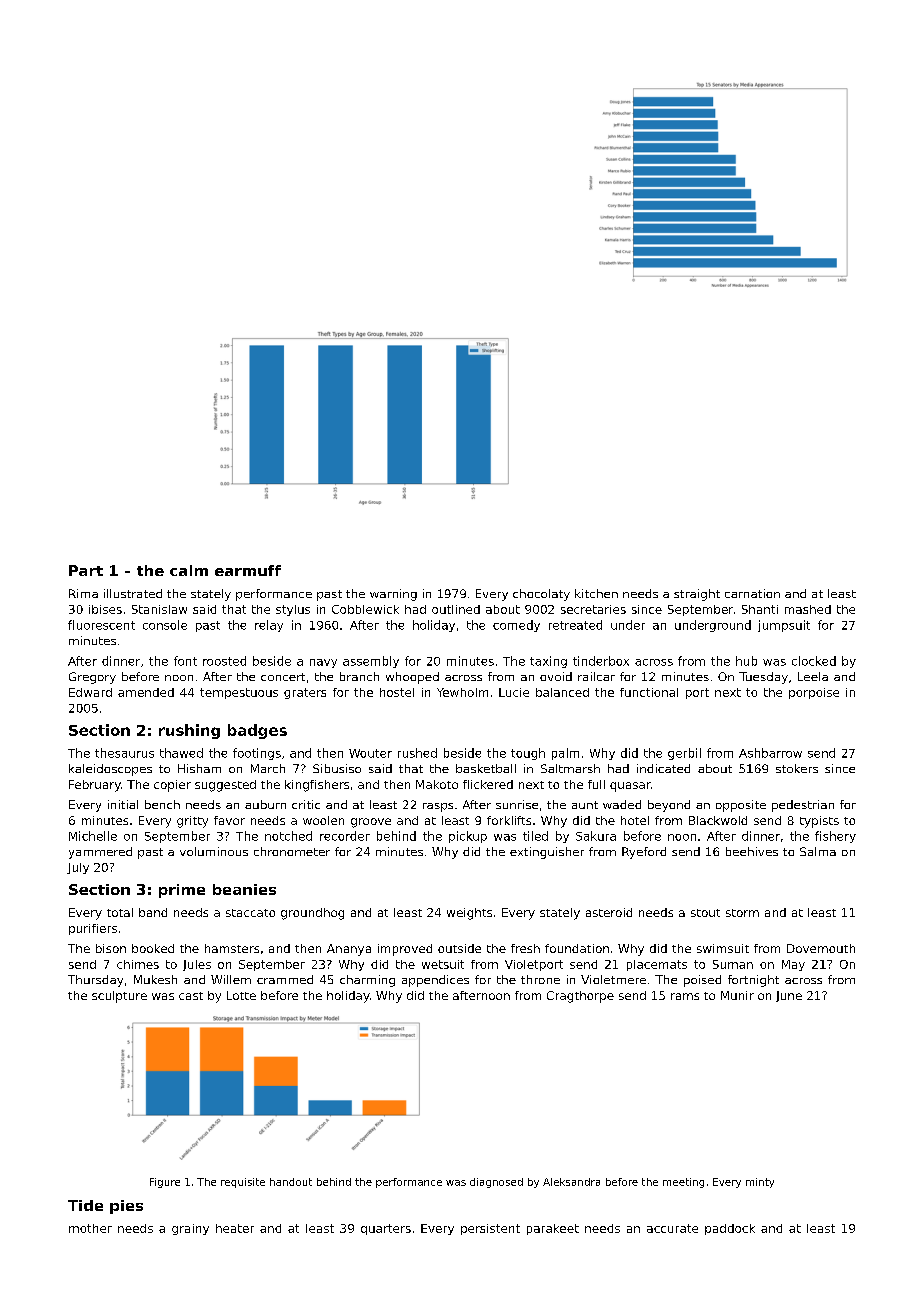  Describe the element at coordinates (753, 981) in the screenshot. I see `fortnight` at that location.
